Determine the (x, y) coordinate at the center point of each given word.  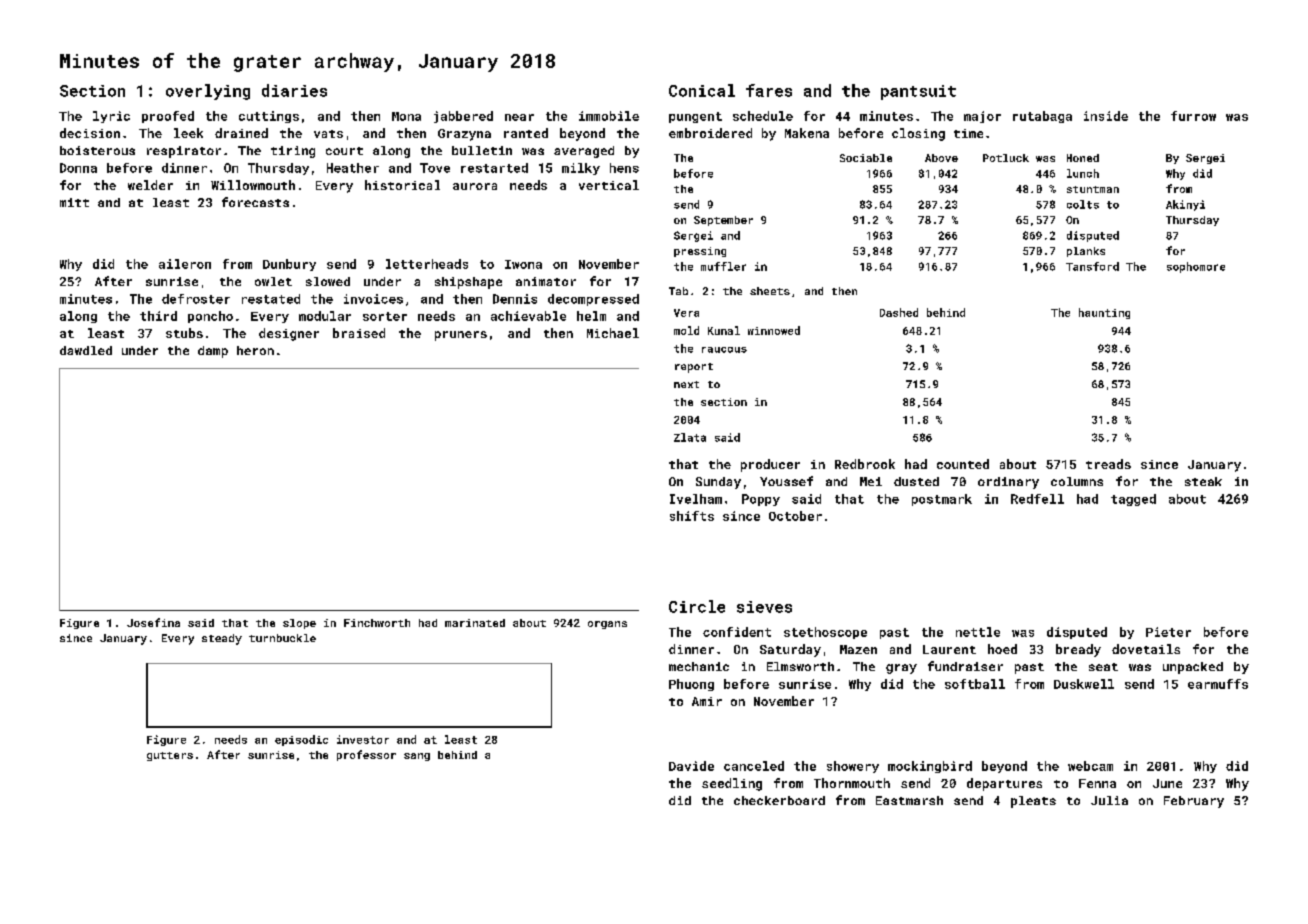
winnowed (774, 330)
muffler (723, 266)
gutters (170, 756)
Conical (702, 90)
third (158, 316)
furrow (1193, 116)
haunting (1104, 313)
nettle (978, 632)
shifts (692, 516)
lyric (111, 117)
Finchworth (377, 623)
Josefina (153, 622)
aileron (185, 264)
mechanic (699, 666)
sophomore (1196, 267)
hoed (1002, 649)
